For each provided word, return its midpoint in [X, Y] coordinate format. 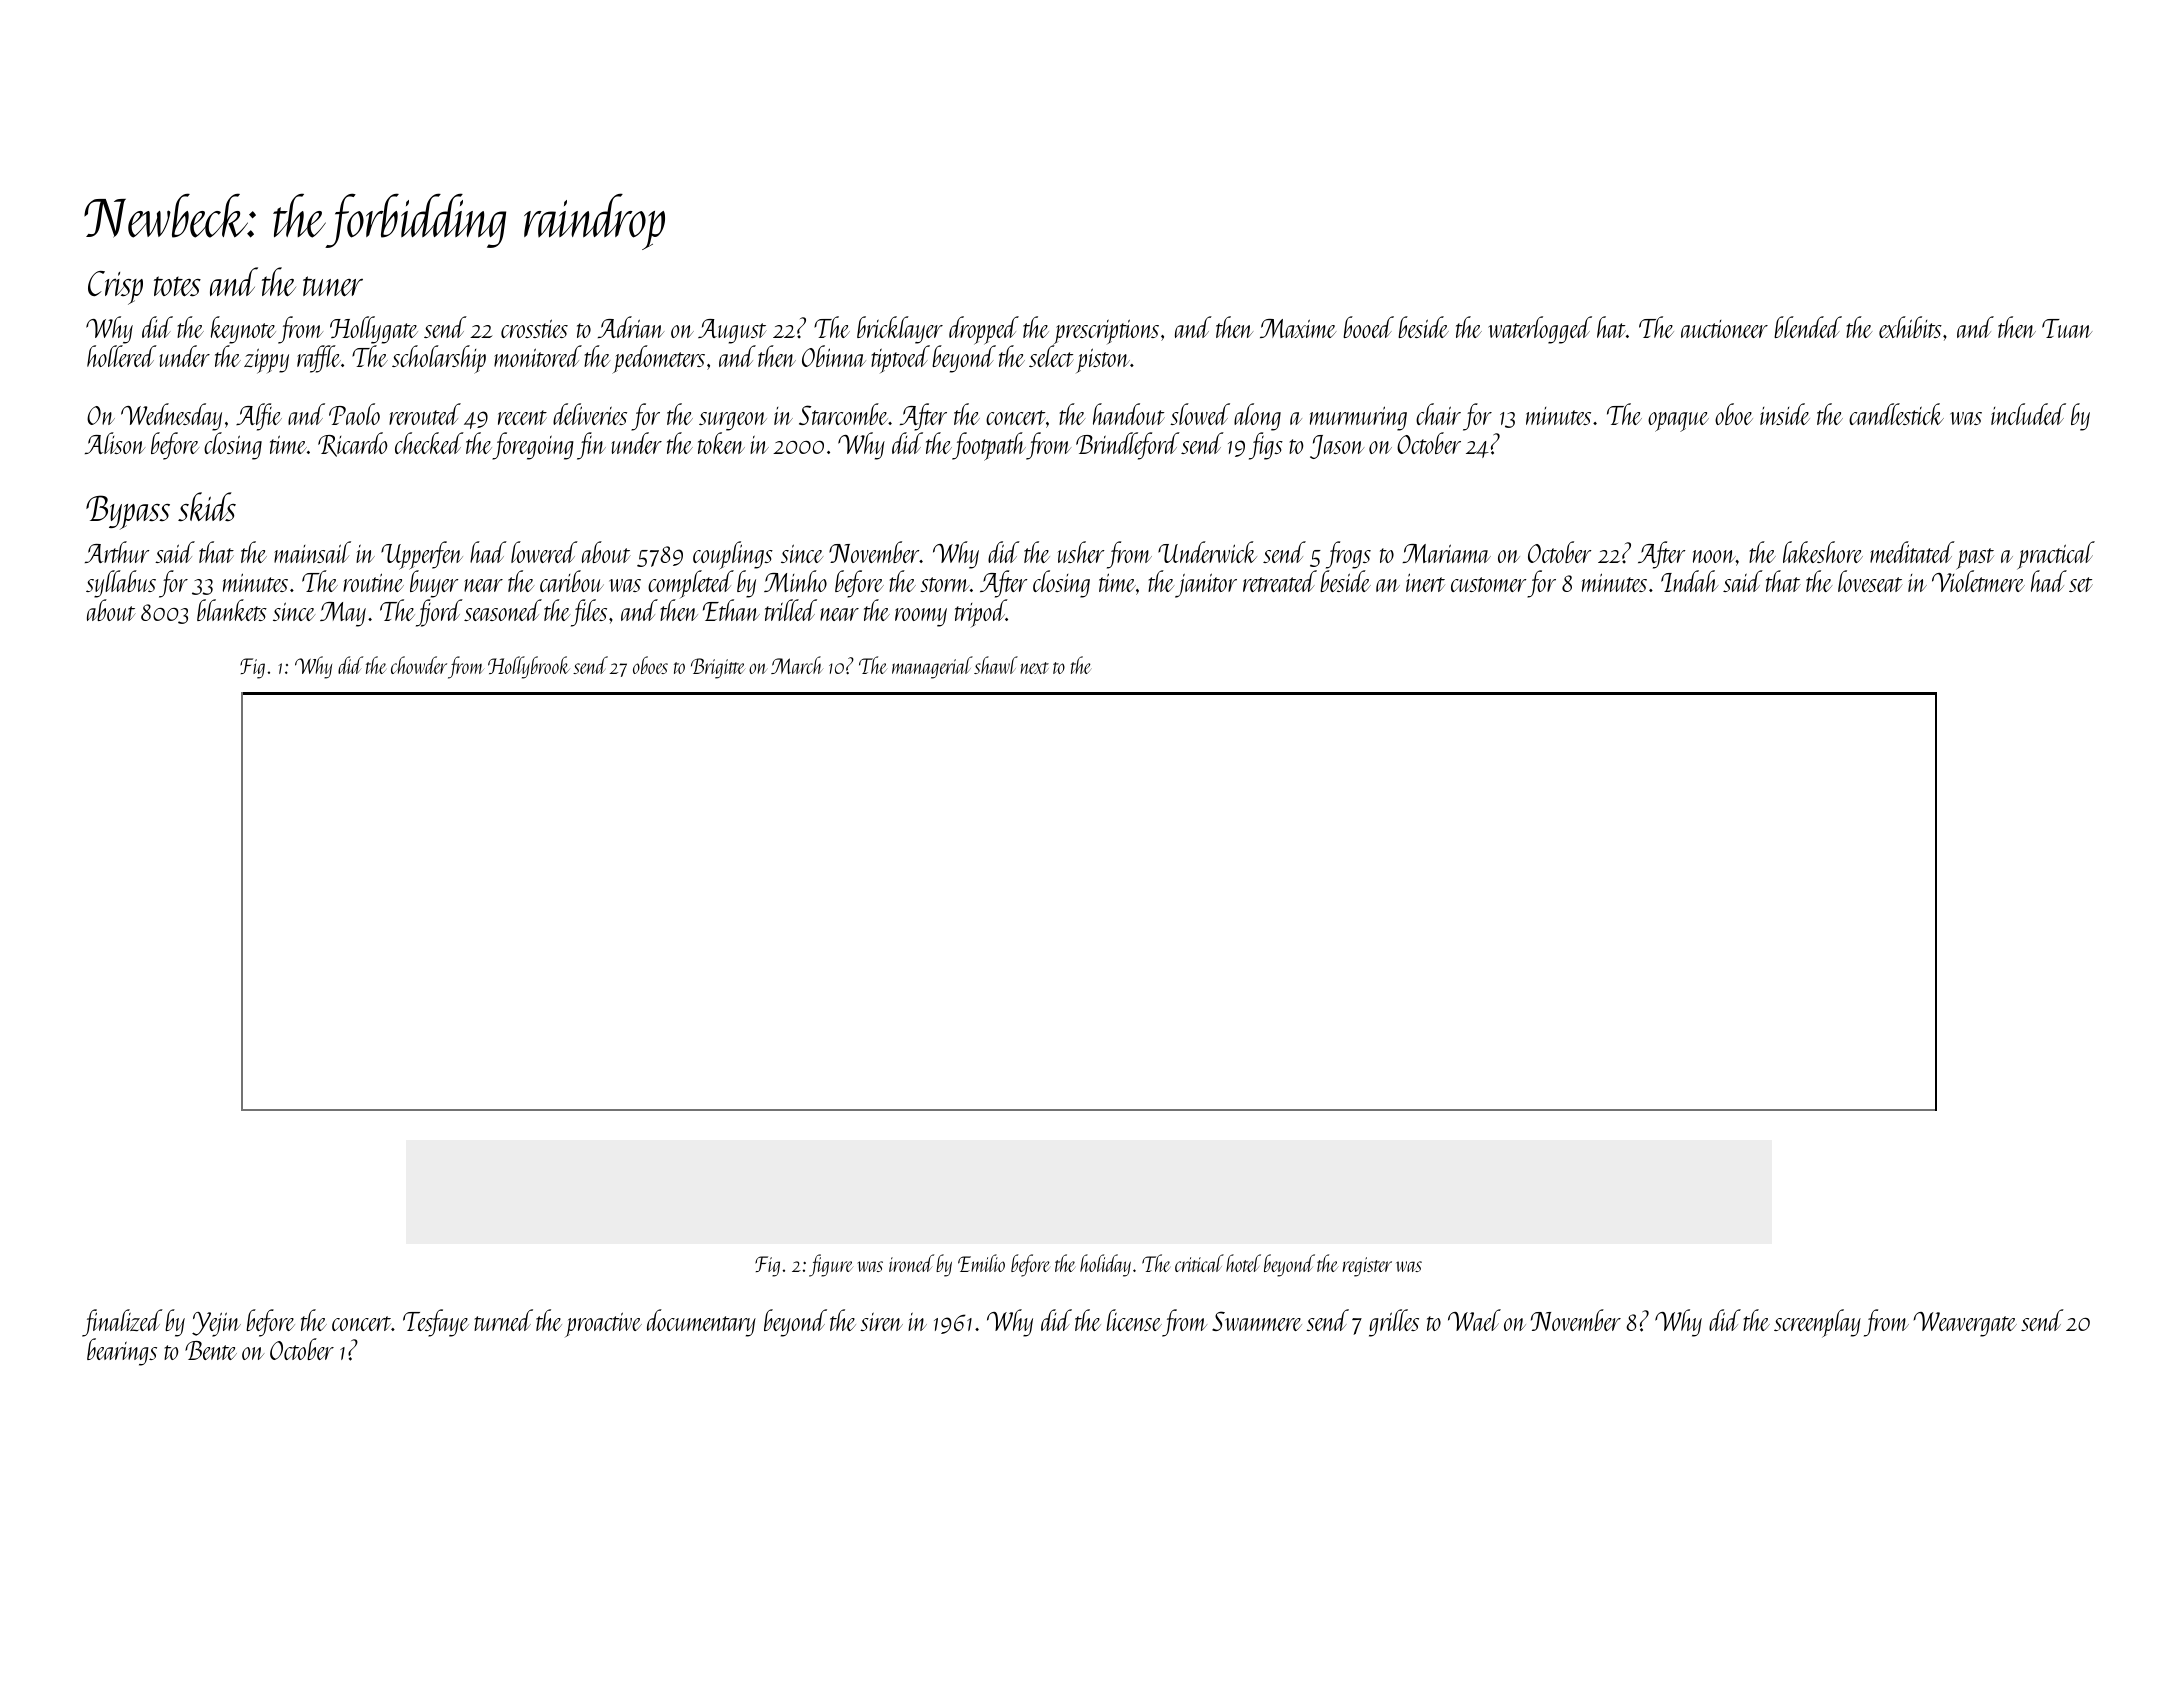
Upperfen [422, 555]
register [1367, 1267]
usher [1081, 552]
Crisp [115, 288]
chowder [419, 665]
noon [1714, 556]
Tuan [2067, 328]
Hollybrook [529, 667]
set [2081, 584]
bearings [122, 1352]
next [1034, 668]
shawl [996, 665]
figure [831, 1265]
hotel [1243, 1263]
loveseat [1870, 581]
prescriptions [1105, 332]
